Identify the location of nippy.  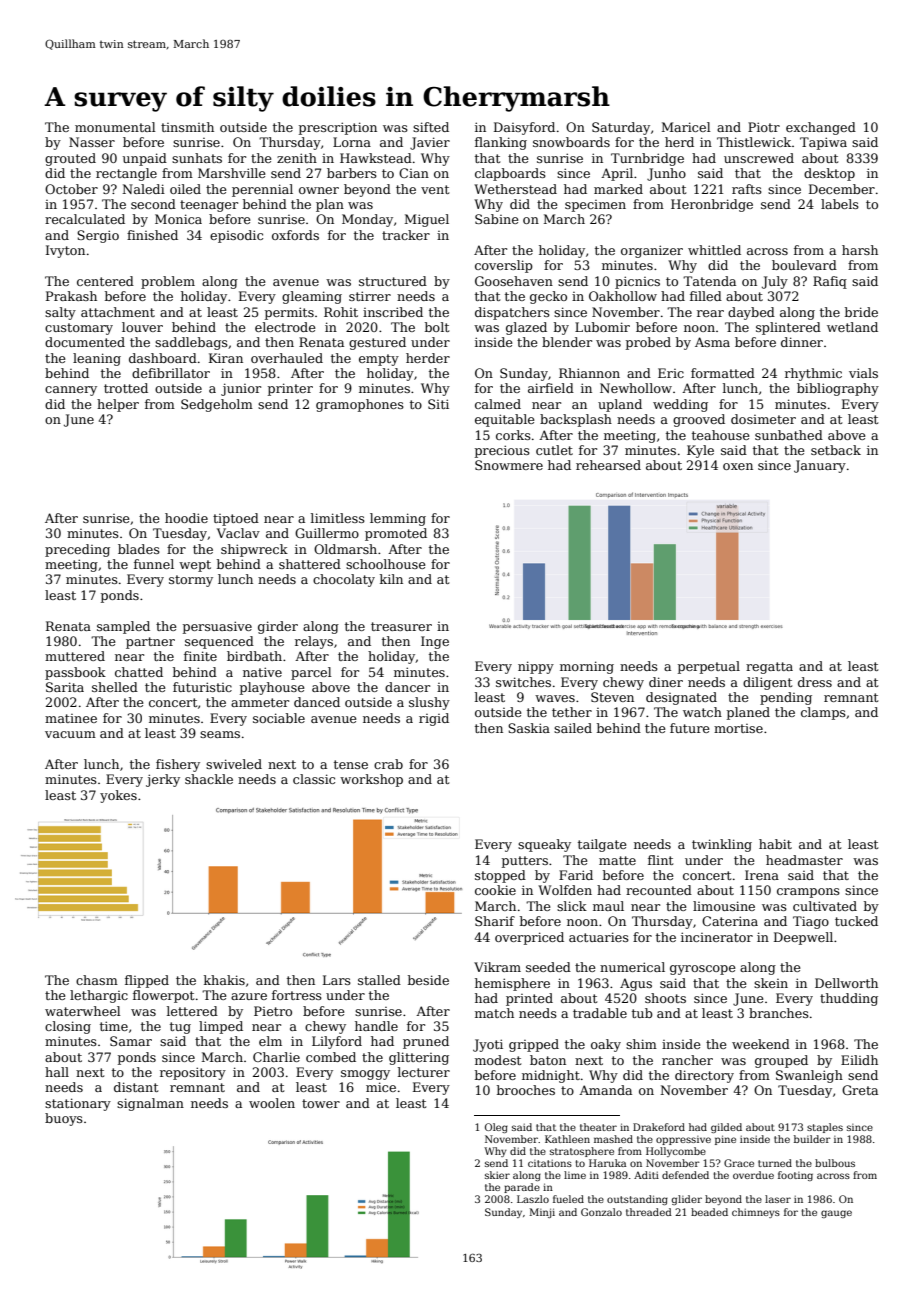
(536, 667).
